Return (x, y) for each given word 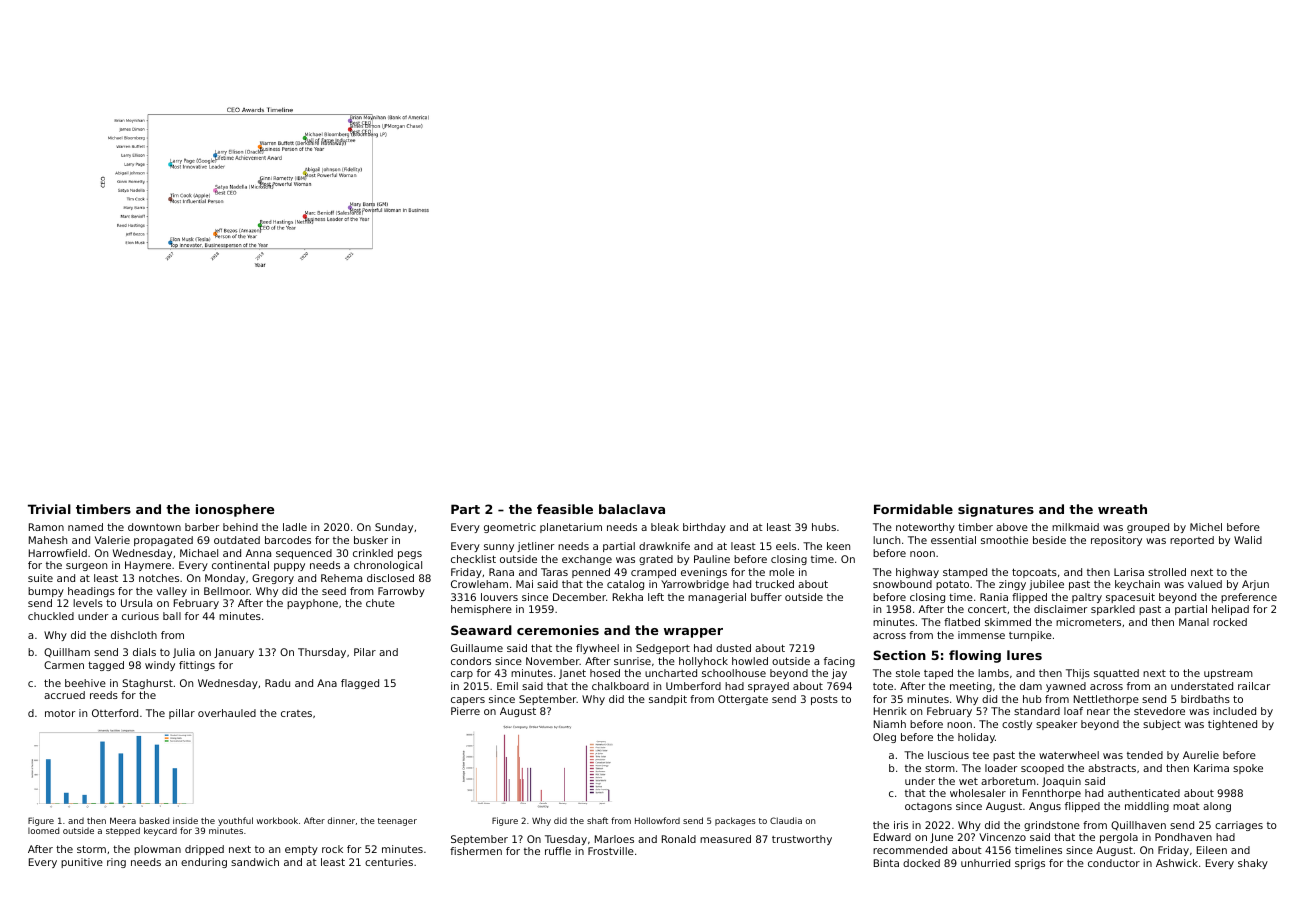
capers (468, 701)
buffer (766, 597)
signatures (996, 510)
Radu (277, 683)
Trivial (49, 509)
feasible (565, 509)
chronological (388, 566)
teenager (397, 822)
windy (160, 666)
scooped (1042, 769)
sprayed (768, 687)
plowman (157, 850)
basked (154, 820)
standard (1037, 711)
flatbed (962, 622)
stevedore (1159, 711)
